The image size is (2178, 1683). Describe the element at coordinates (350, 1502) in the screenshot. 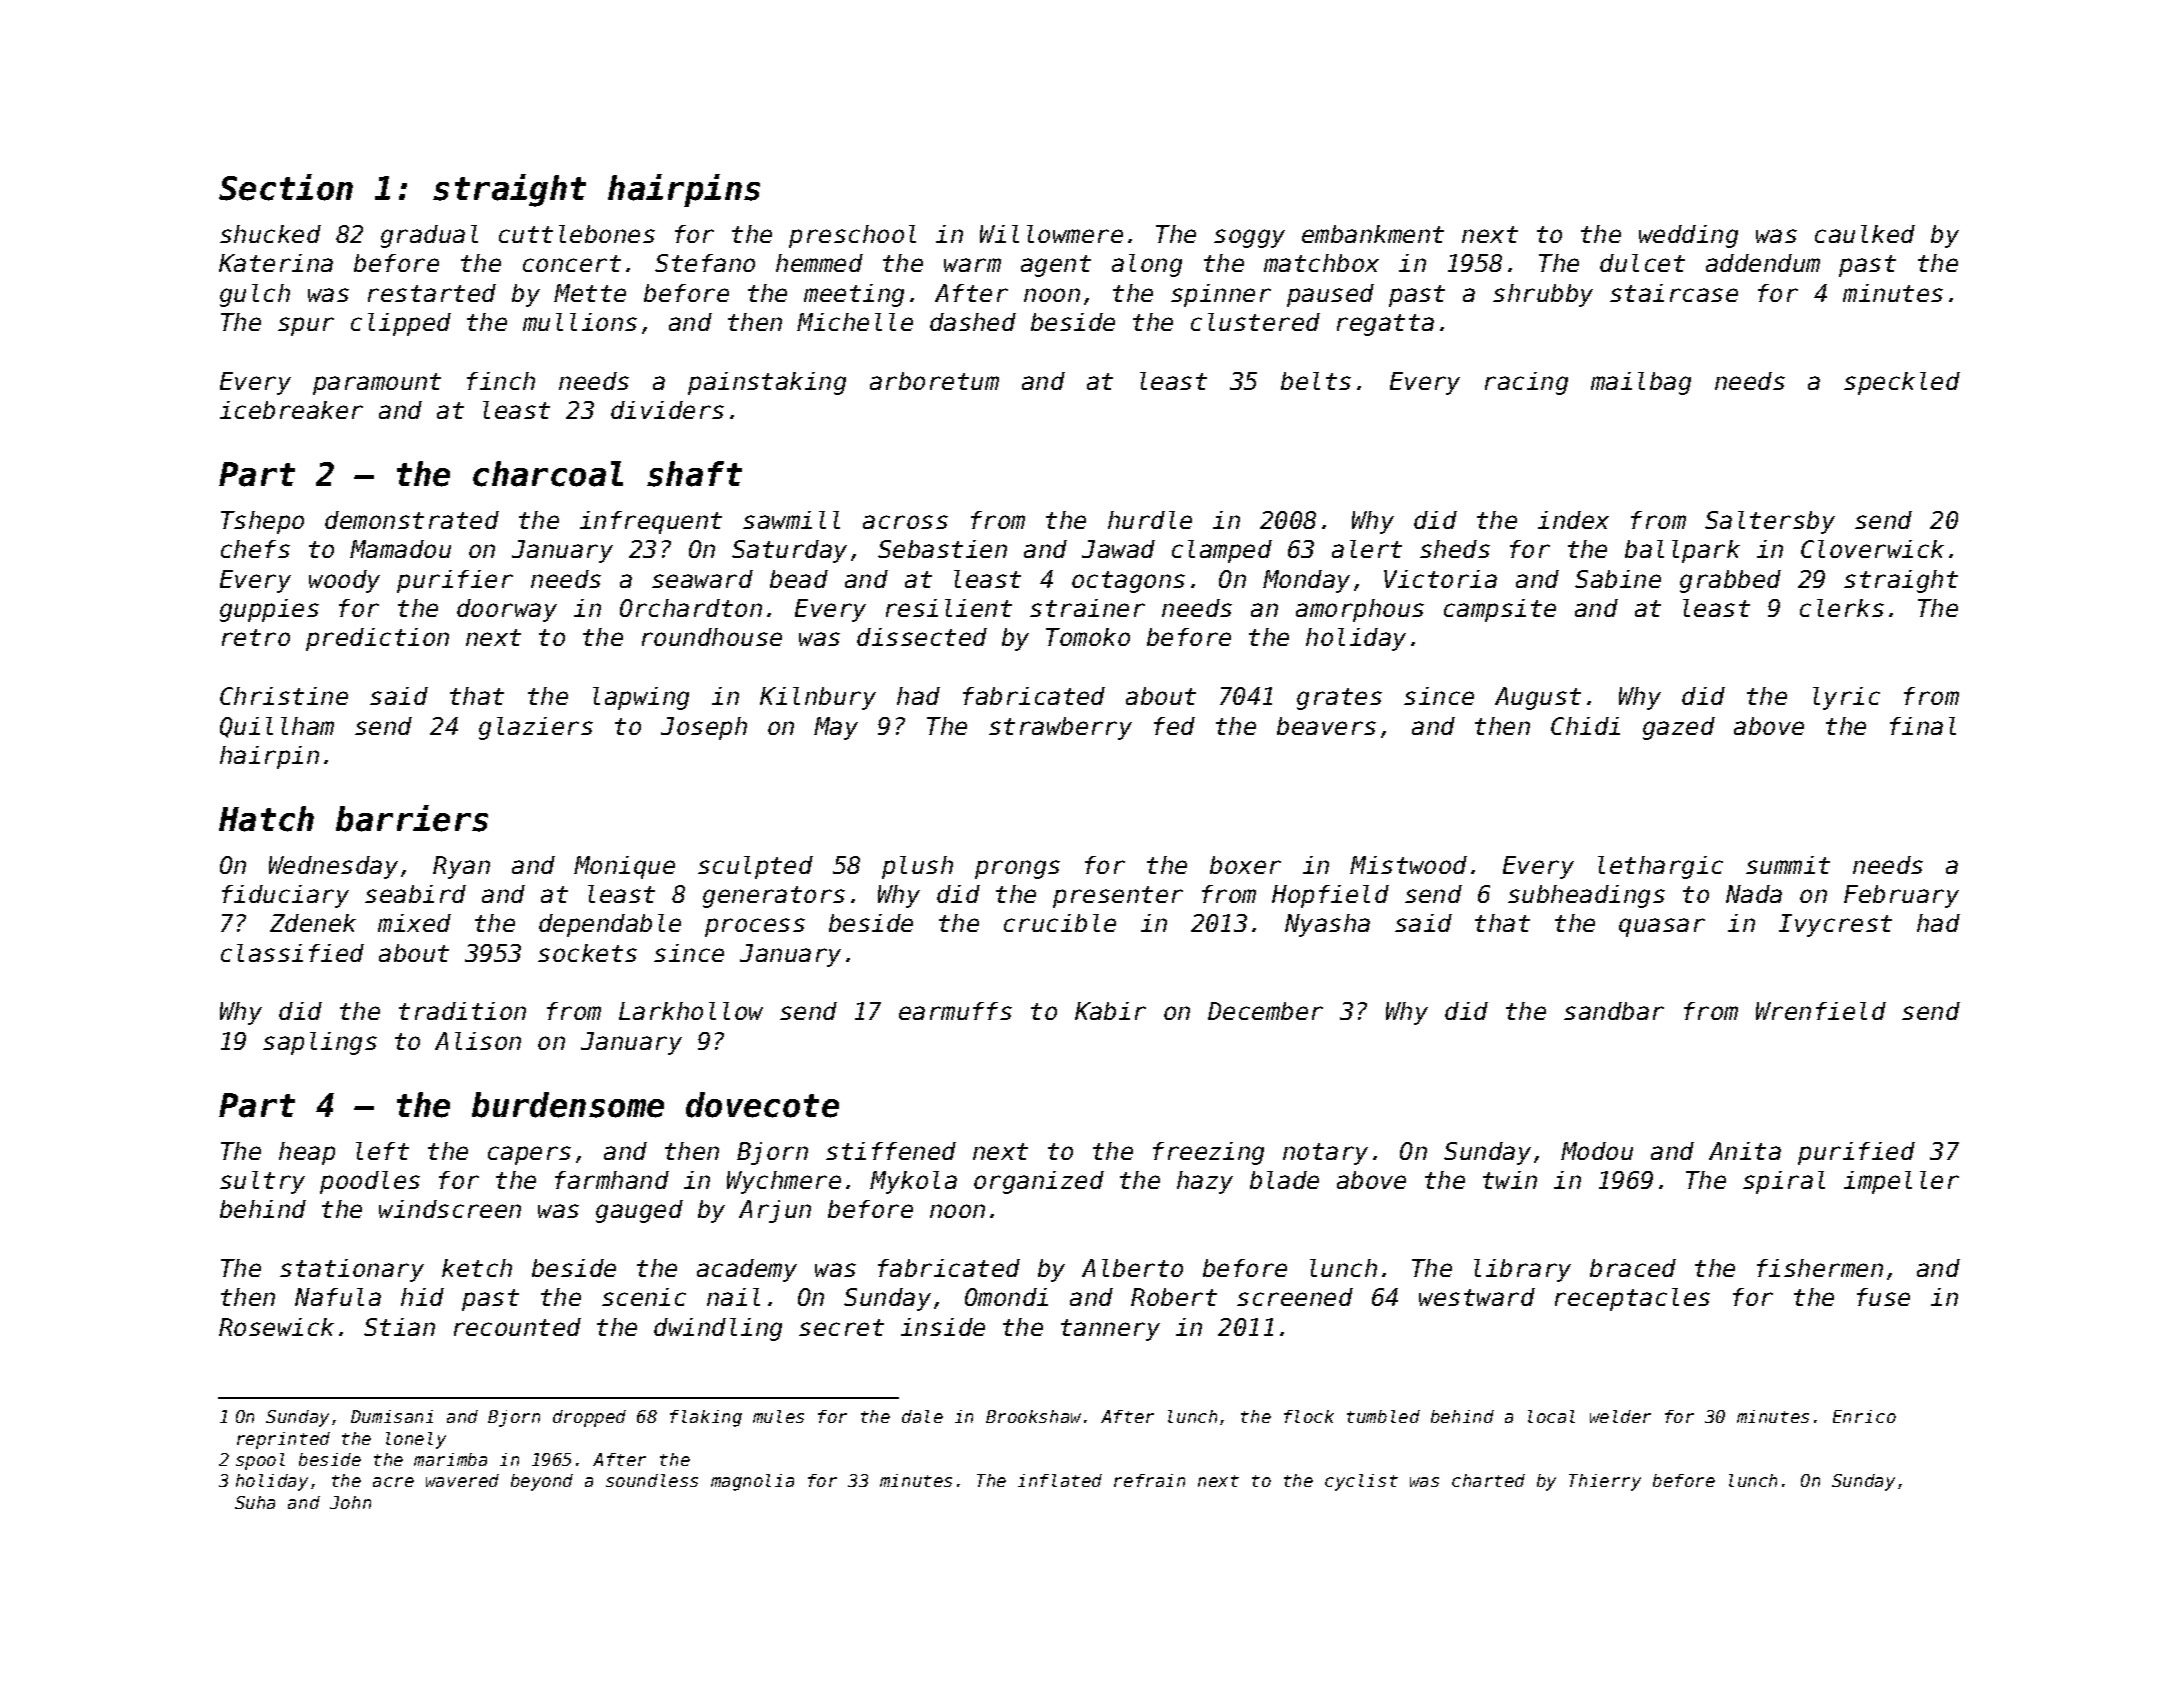

I see `John` at that location.
